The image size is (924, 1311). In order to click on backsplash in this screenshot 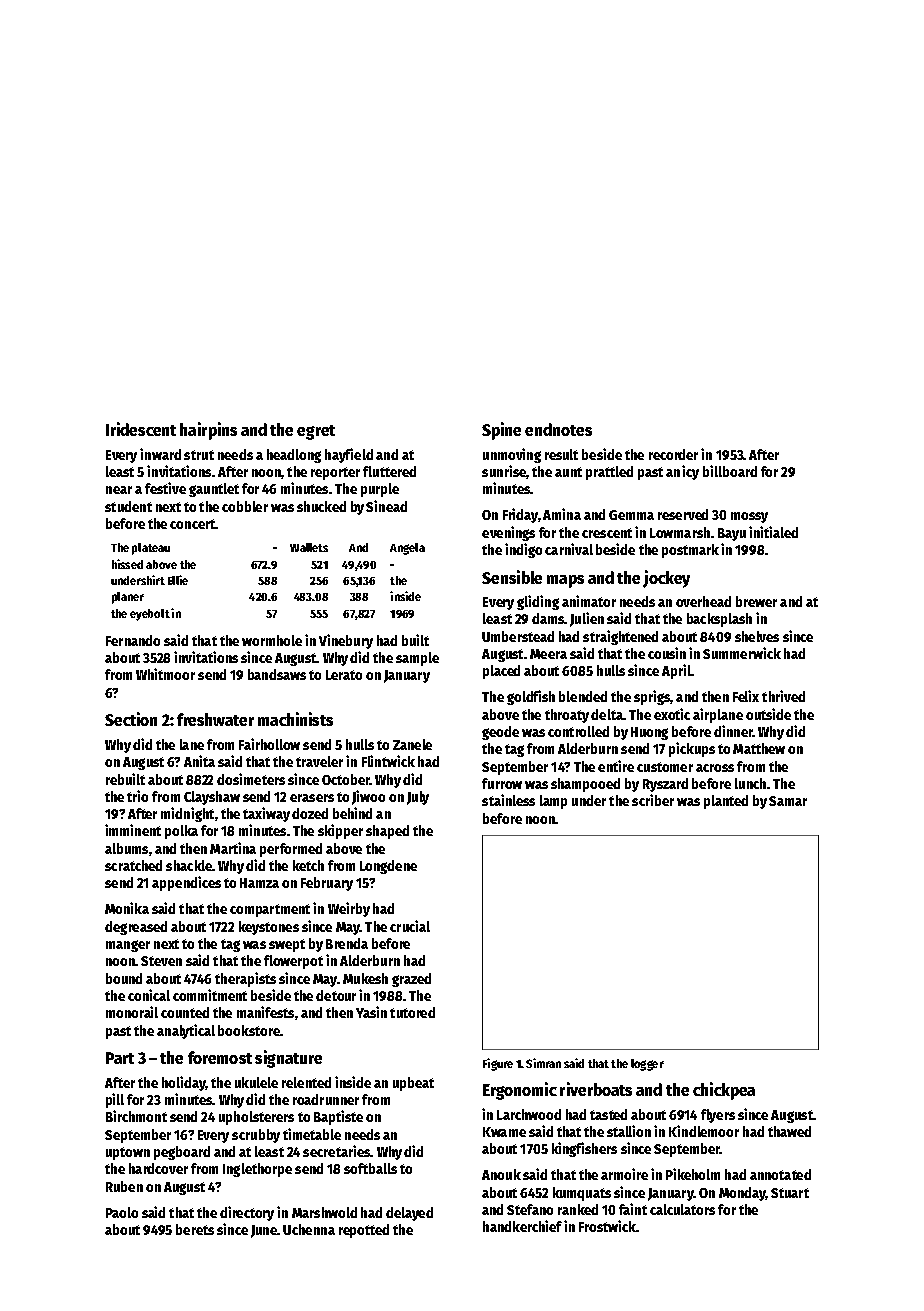, I will do `click(719, 620)`.
